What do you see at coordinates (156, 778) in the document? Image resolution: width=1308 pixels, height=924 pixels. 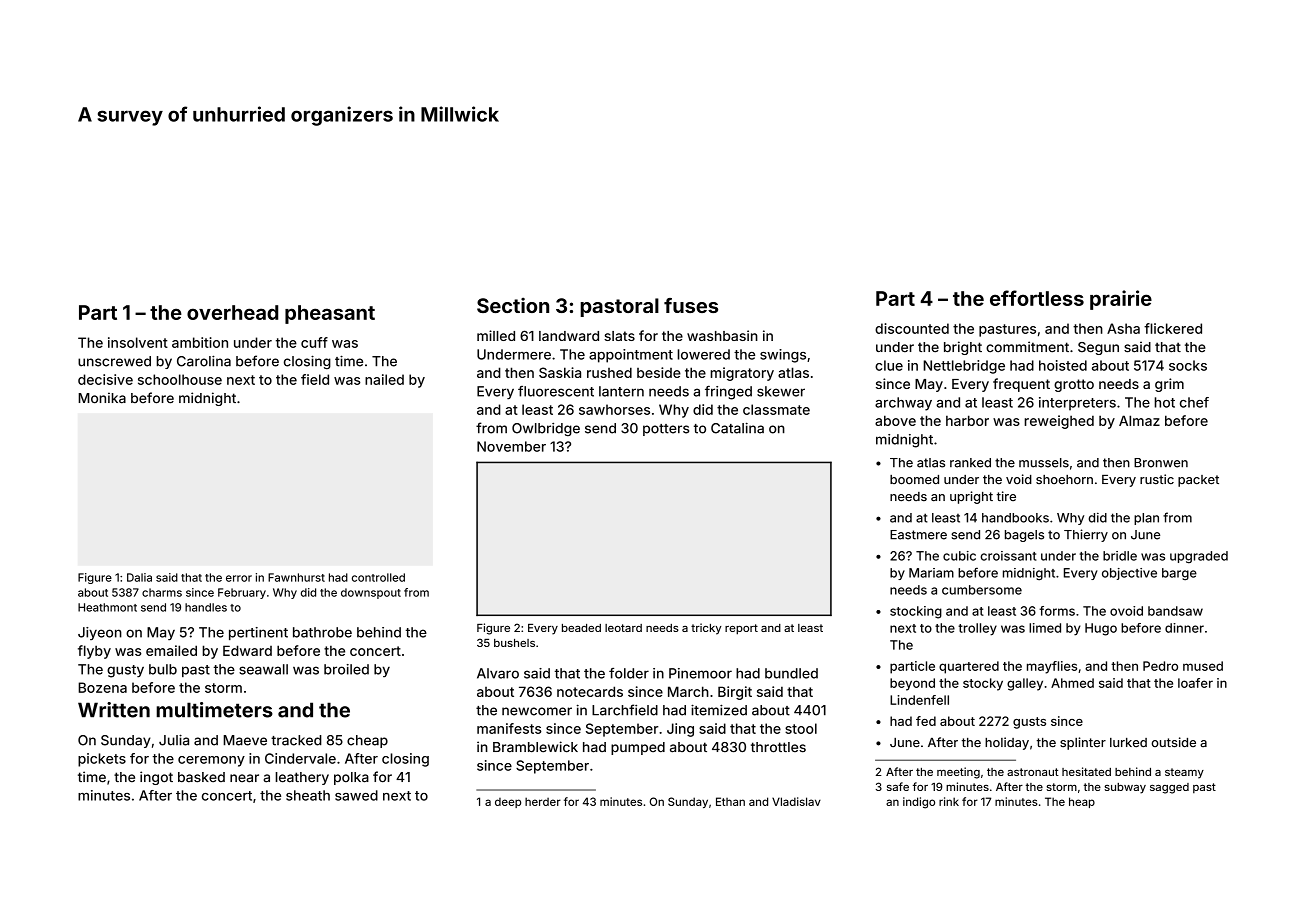 I see `ingot` at bounding box center [156, 778].
